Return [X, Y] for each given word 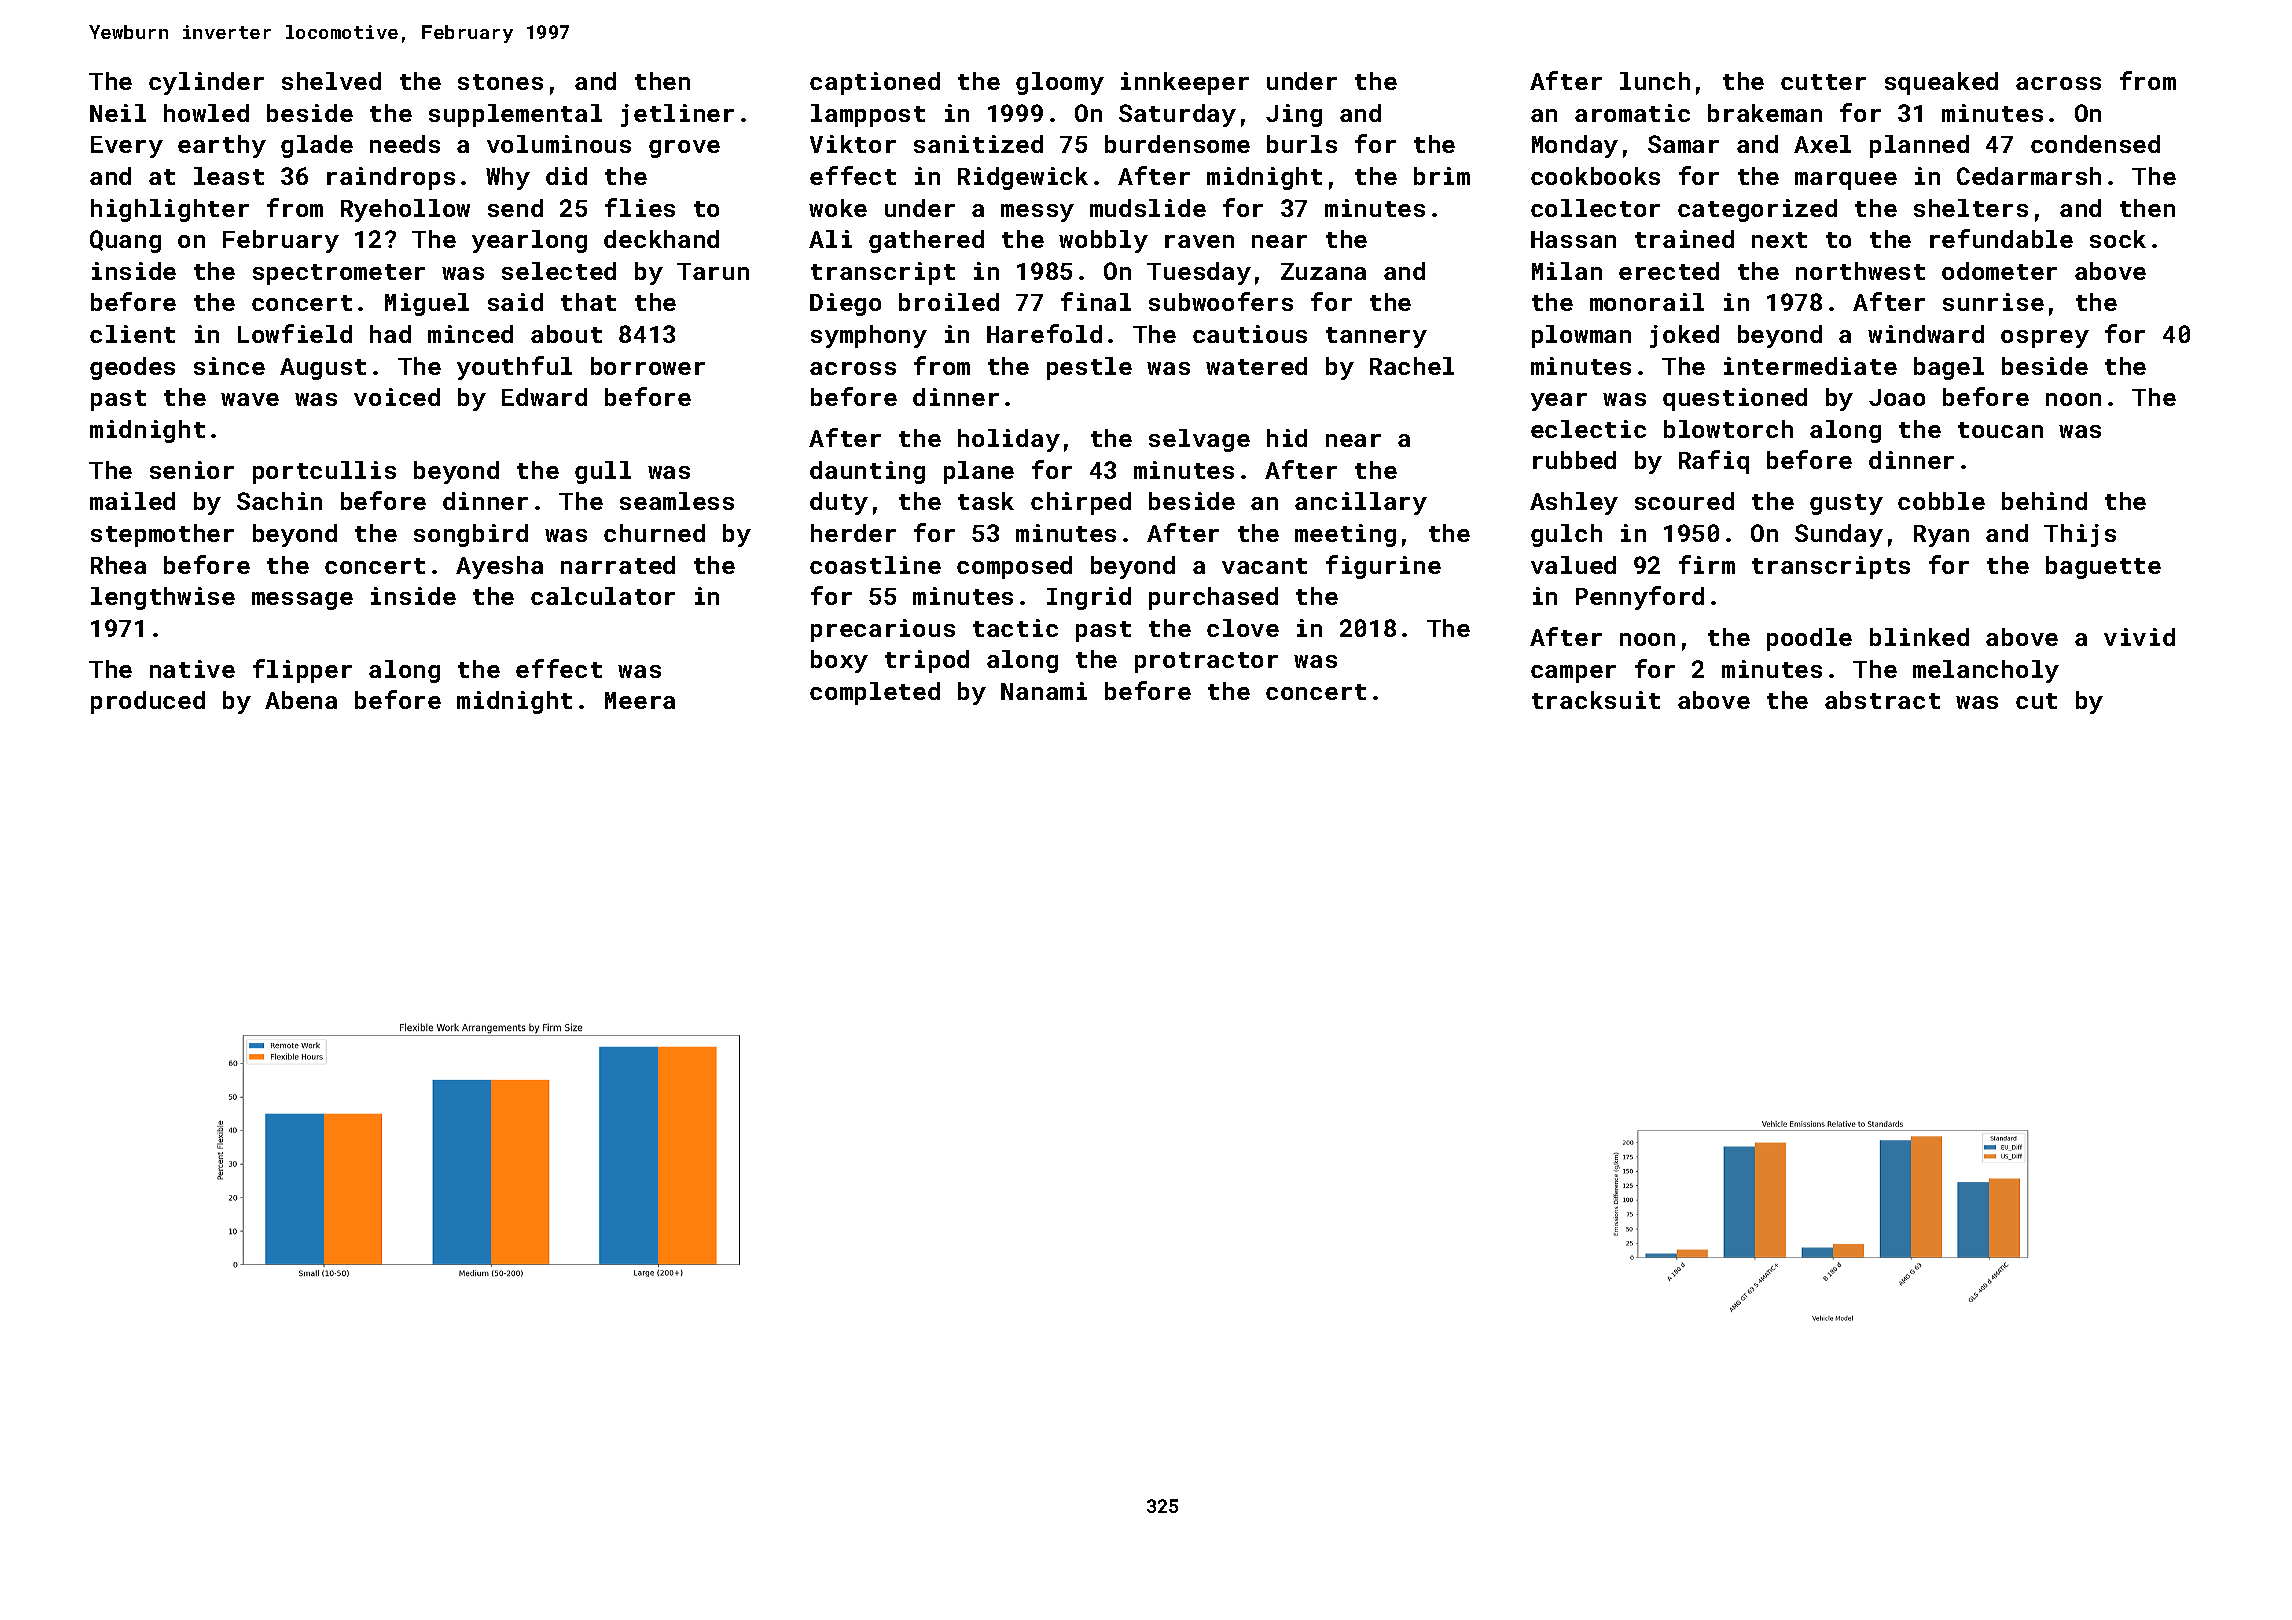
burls [1302, 144]
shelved [331, 81]
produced [148, 702]
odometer [1999, 271]
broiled [949, 302]
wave [250, 399]
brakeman [1765, 113]
